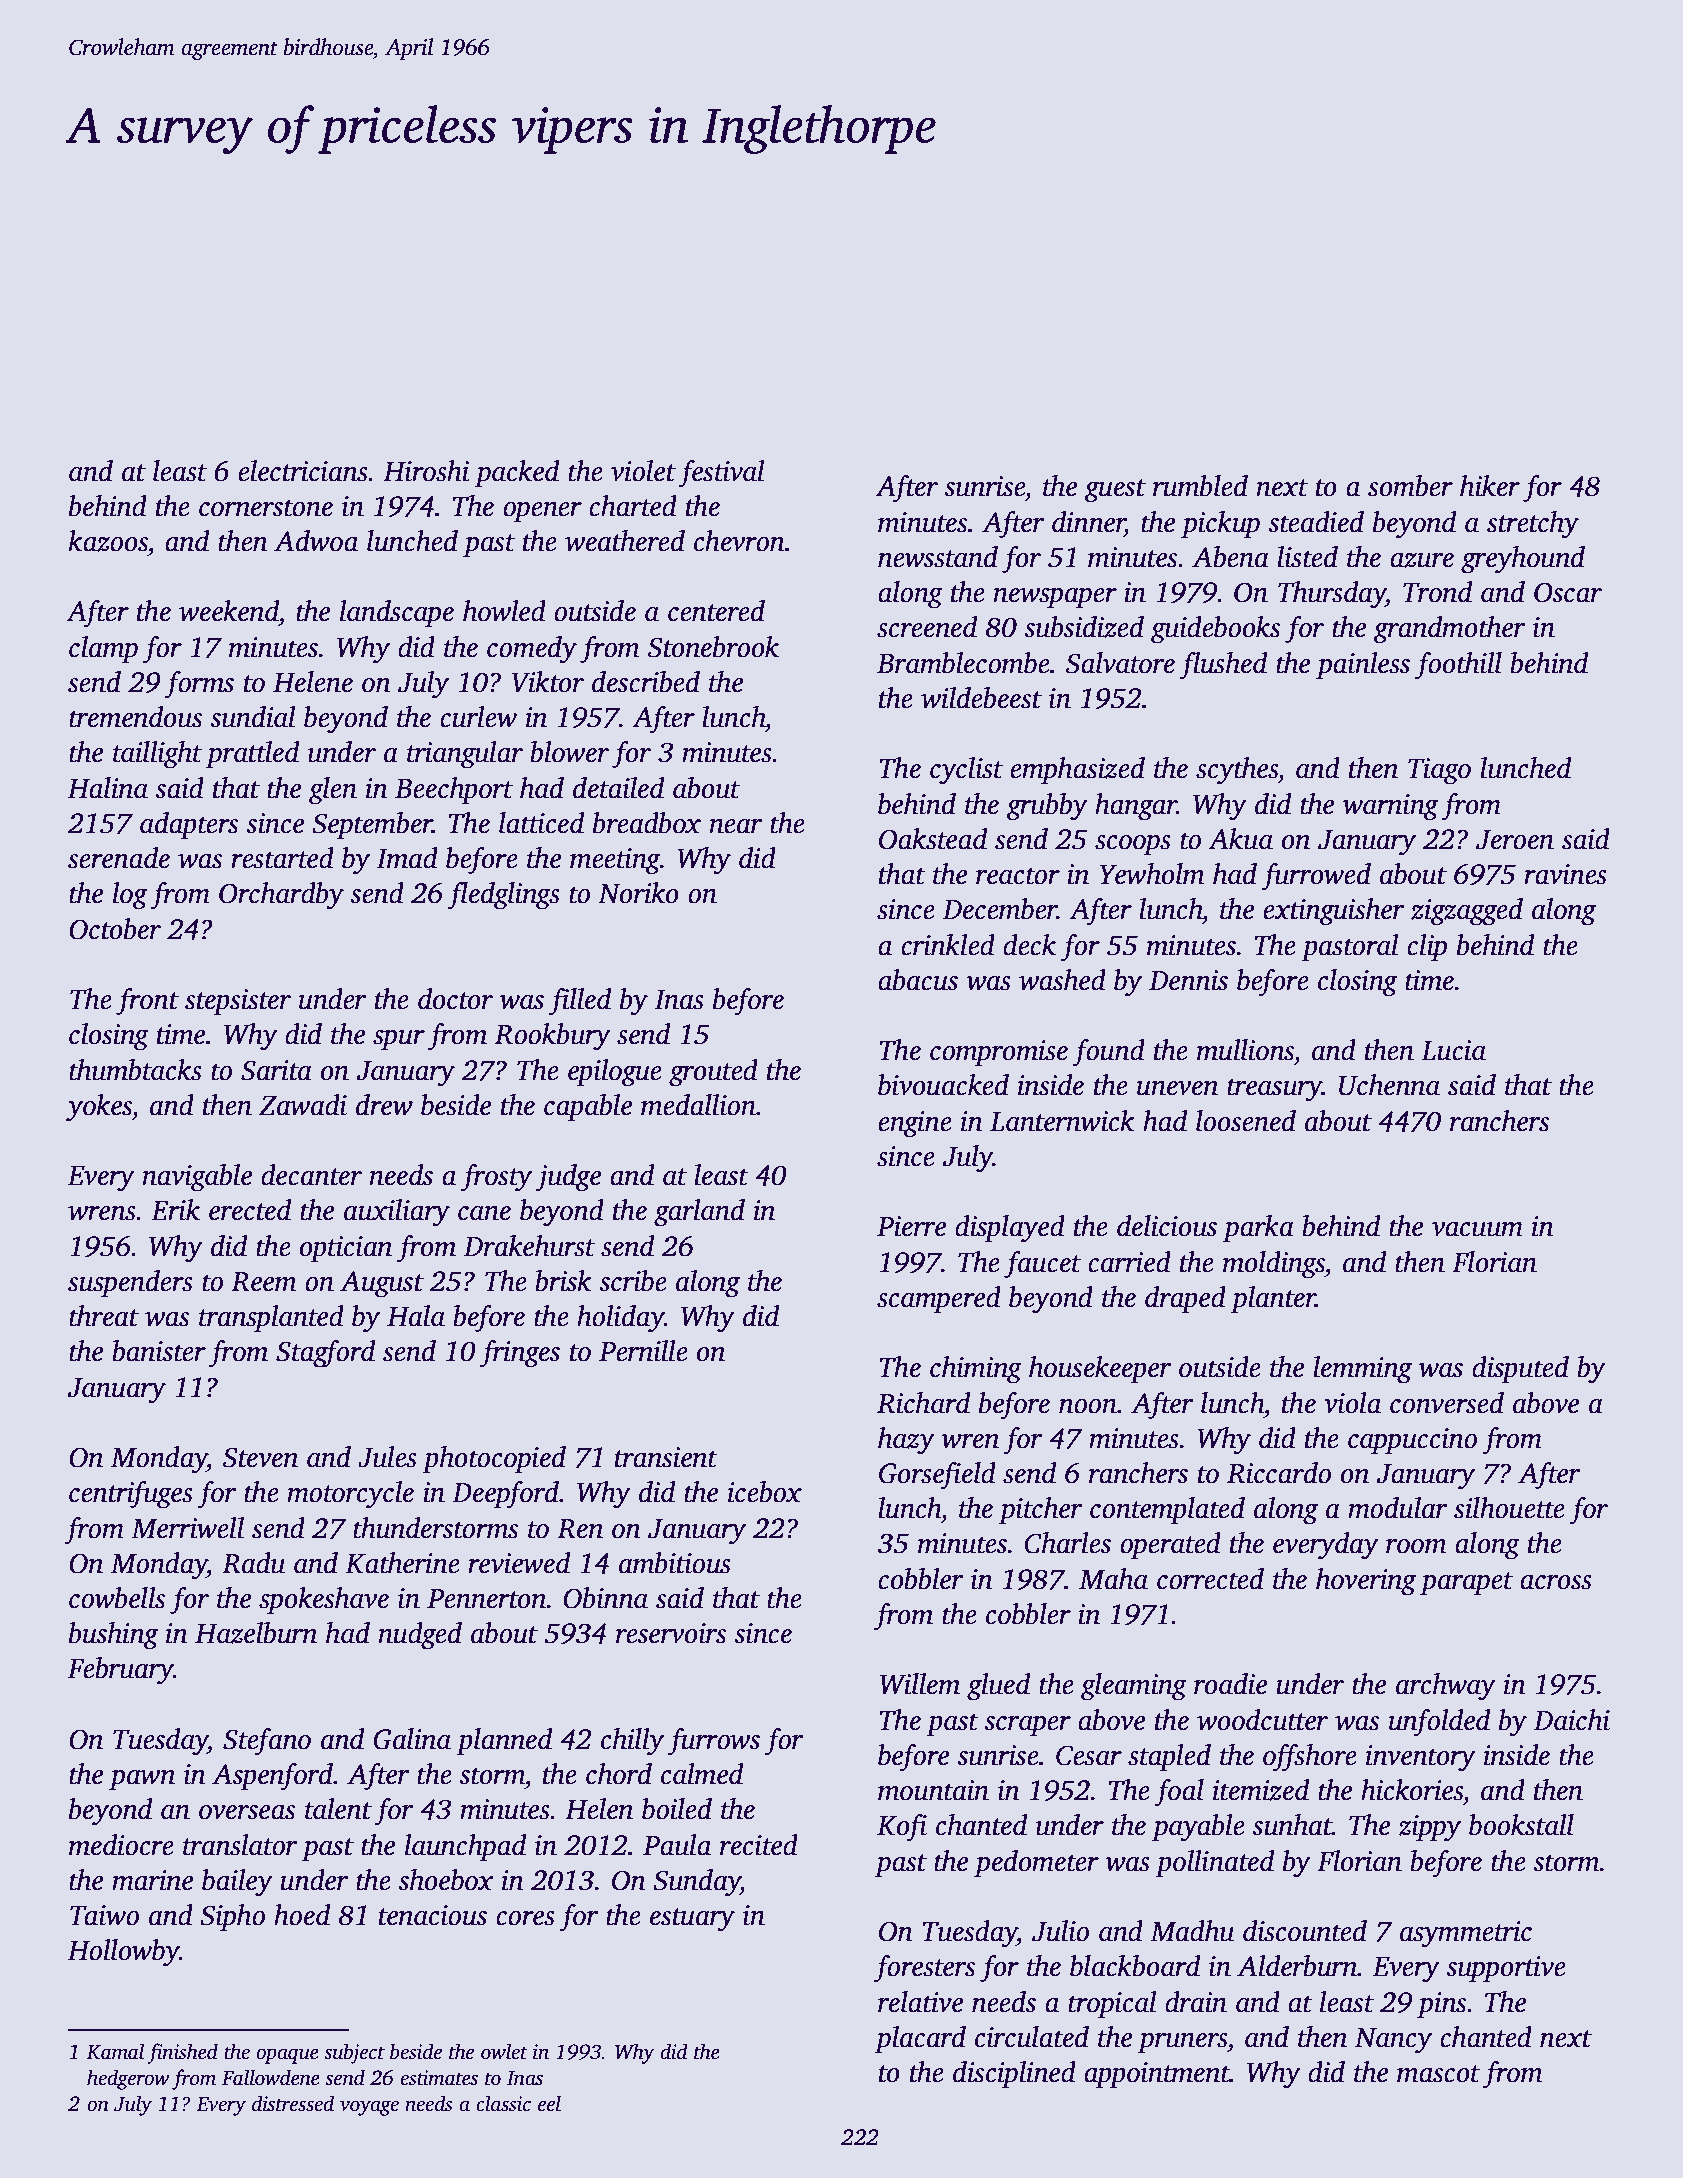  Describe the element at coordinates (1410, 486) in the screenshot. I see `somber` at that location.
